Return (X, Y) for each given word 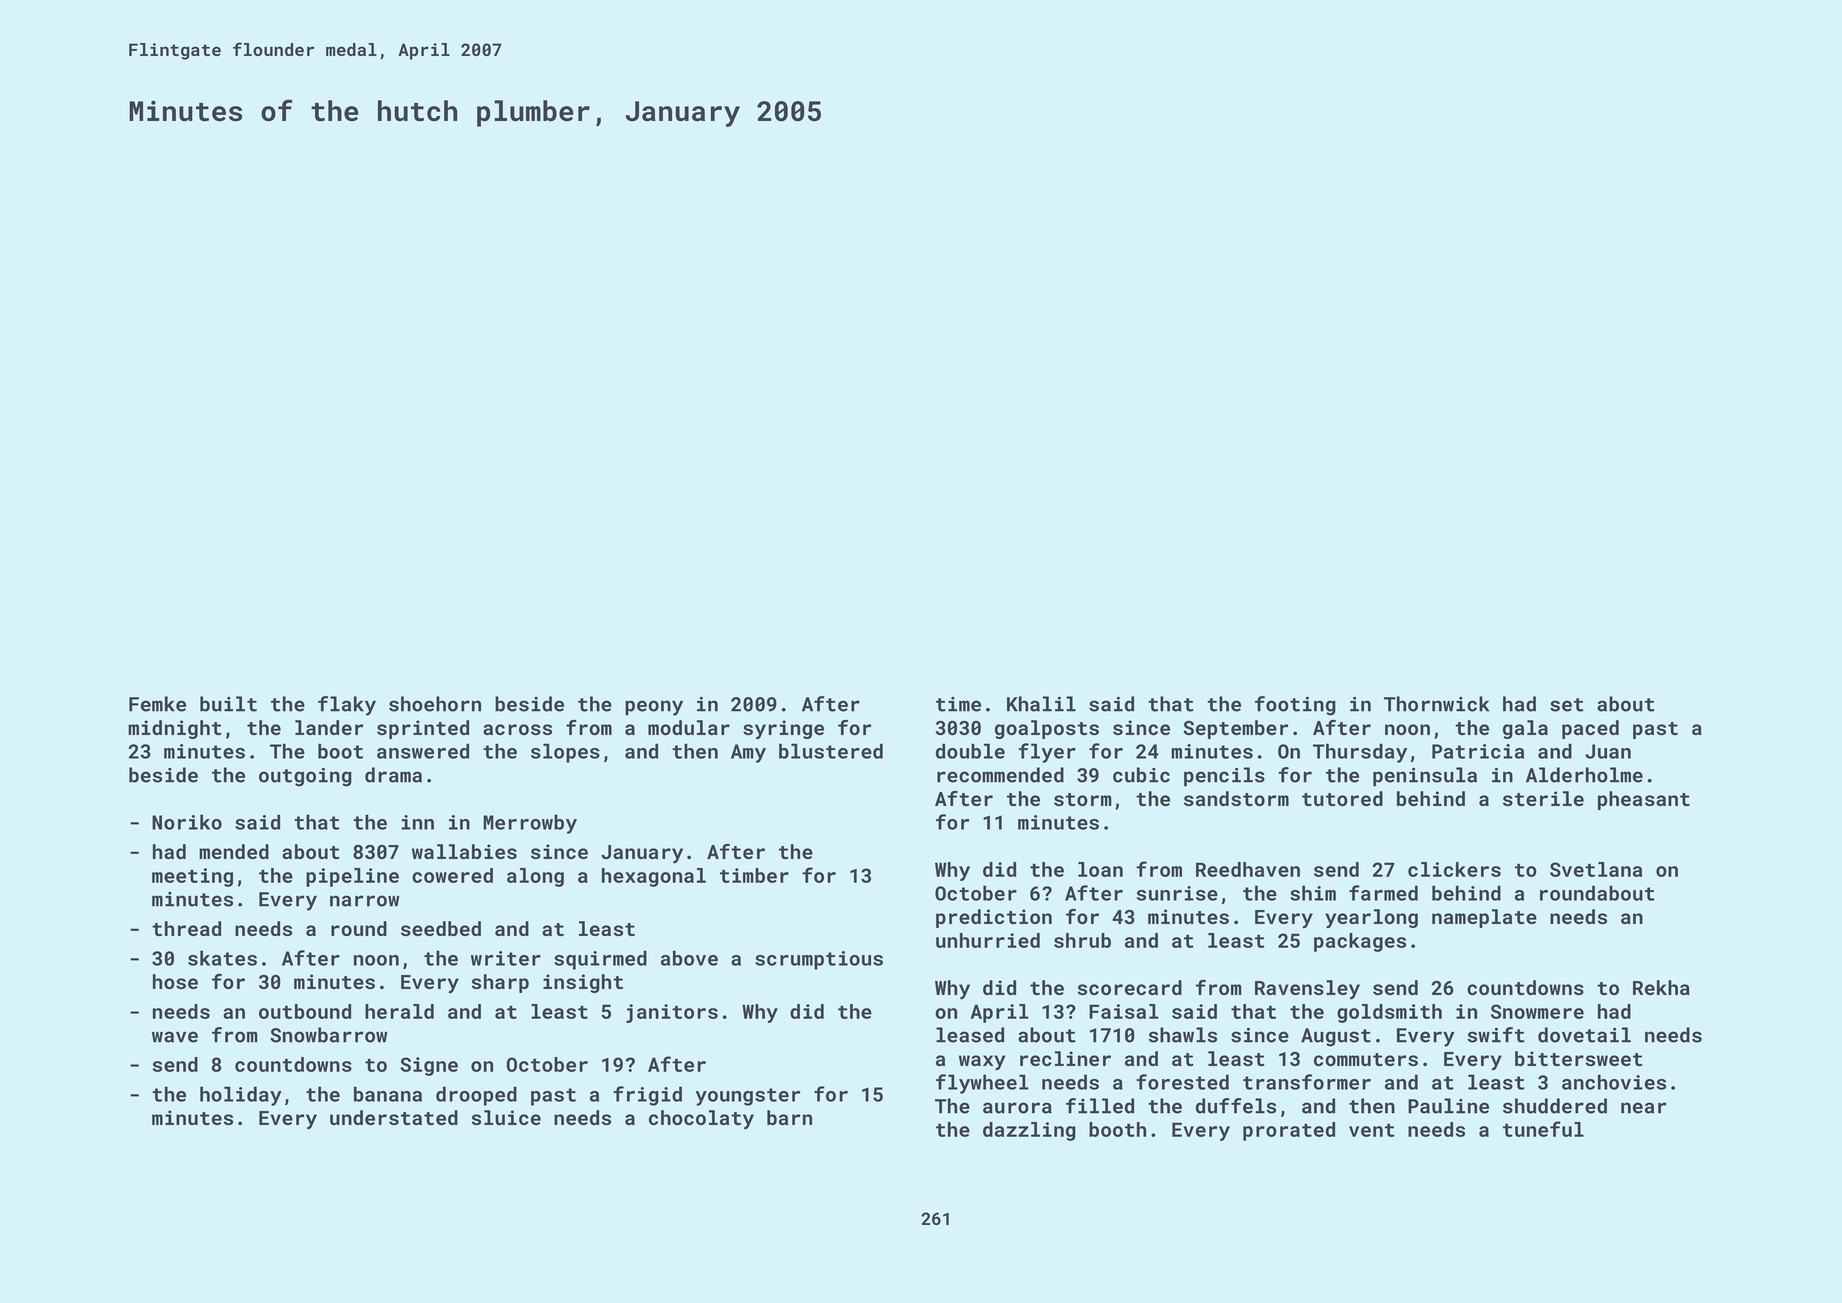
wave (175, 1037)
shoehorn (435, 704)
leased (970, 1035)
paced (1590, 729)
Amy (748, 753)
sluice (506, 1117)
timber (754, 875)
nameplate (1484, 918)
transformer (1307, 1082)
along (535, 877)
